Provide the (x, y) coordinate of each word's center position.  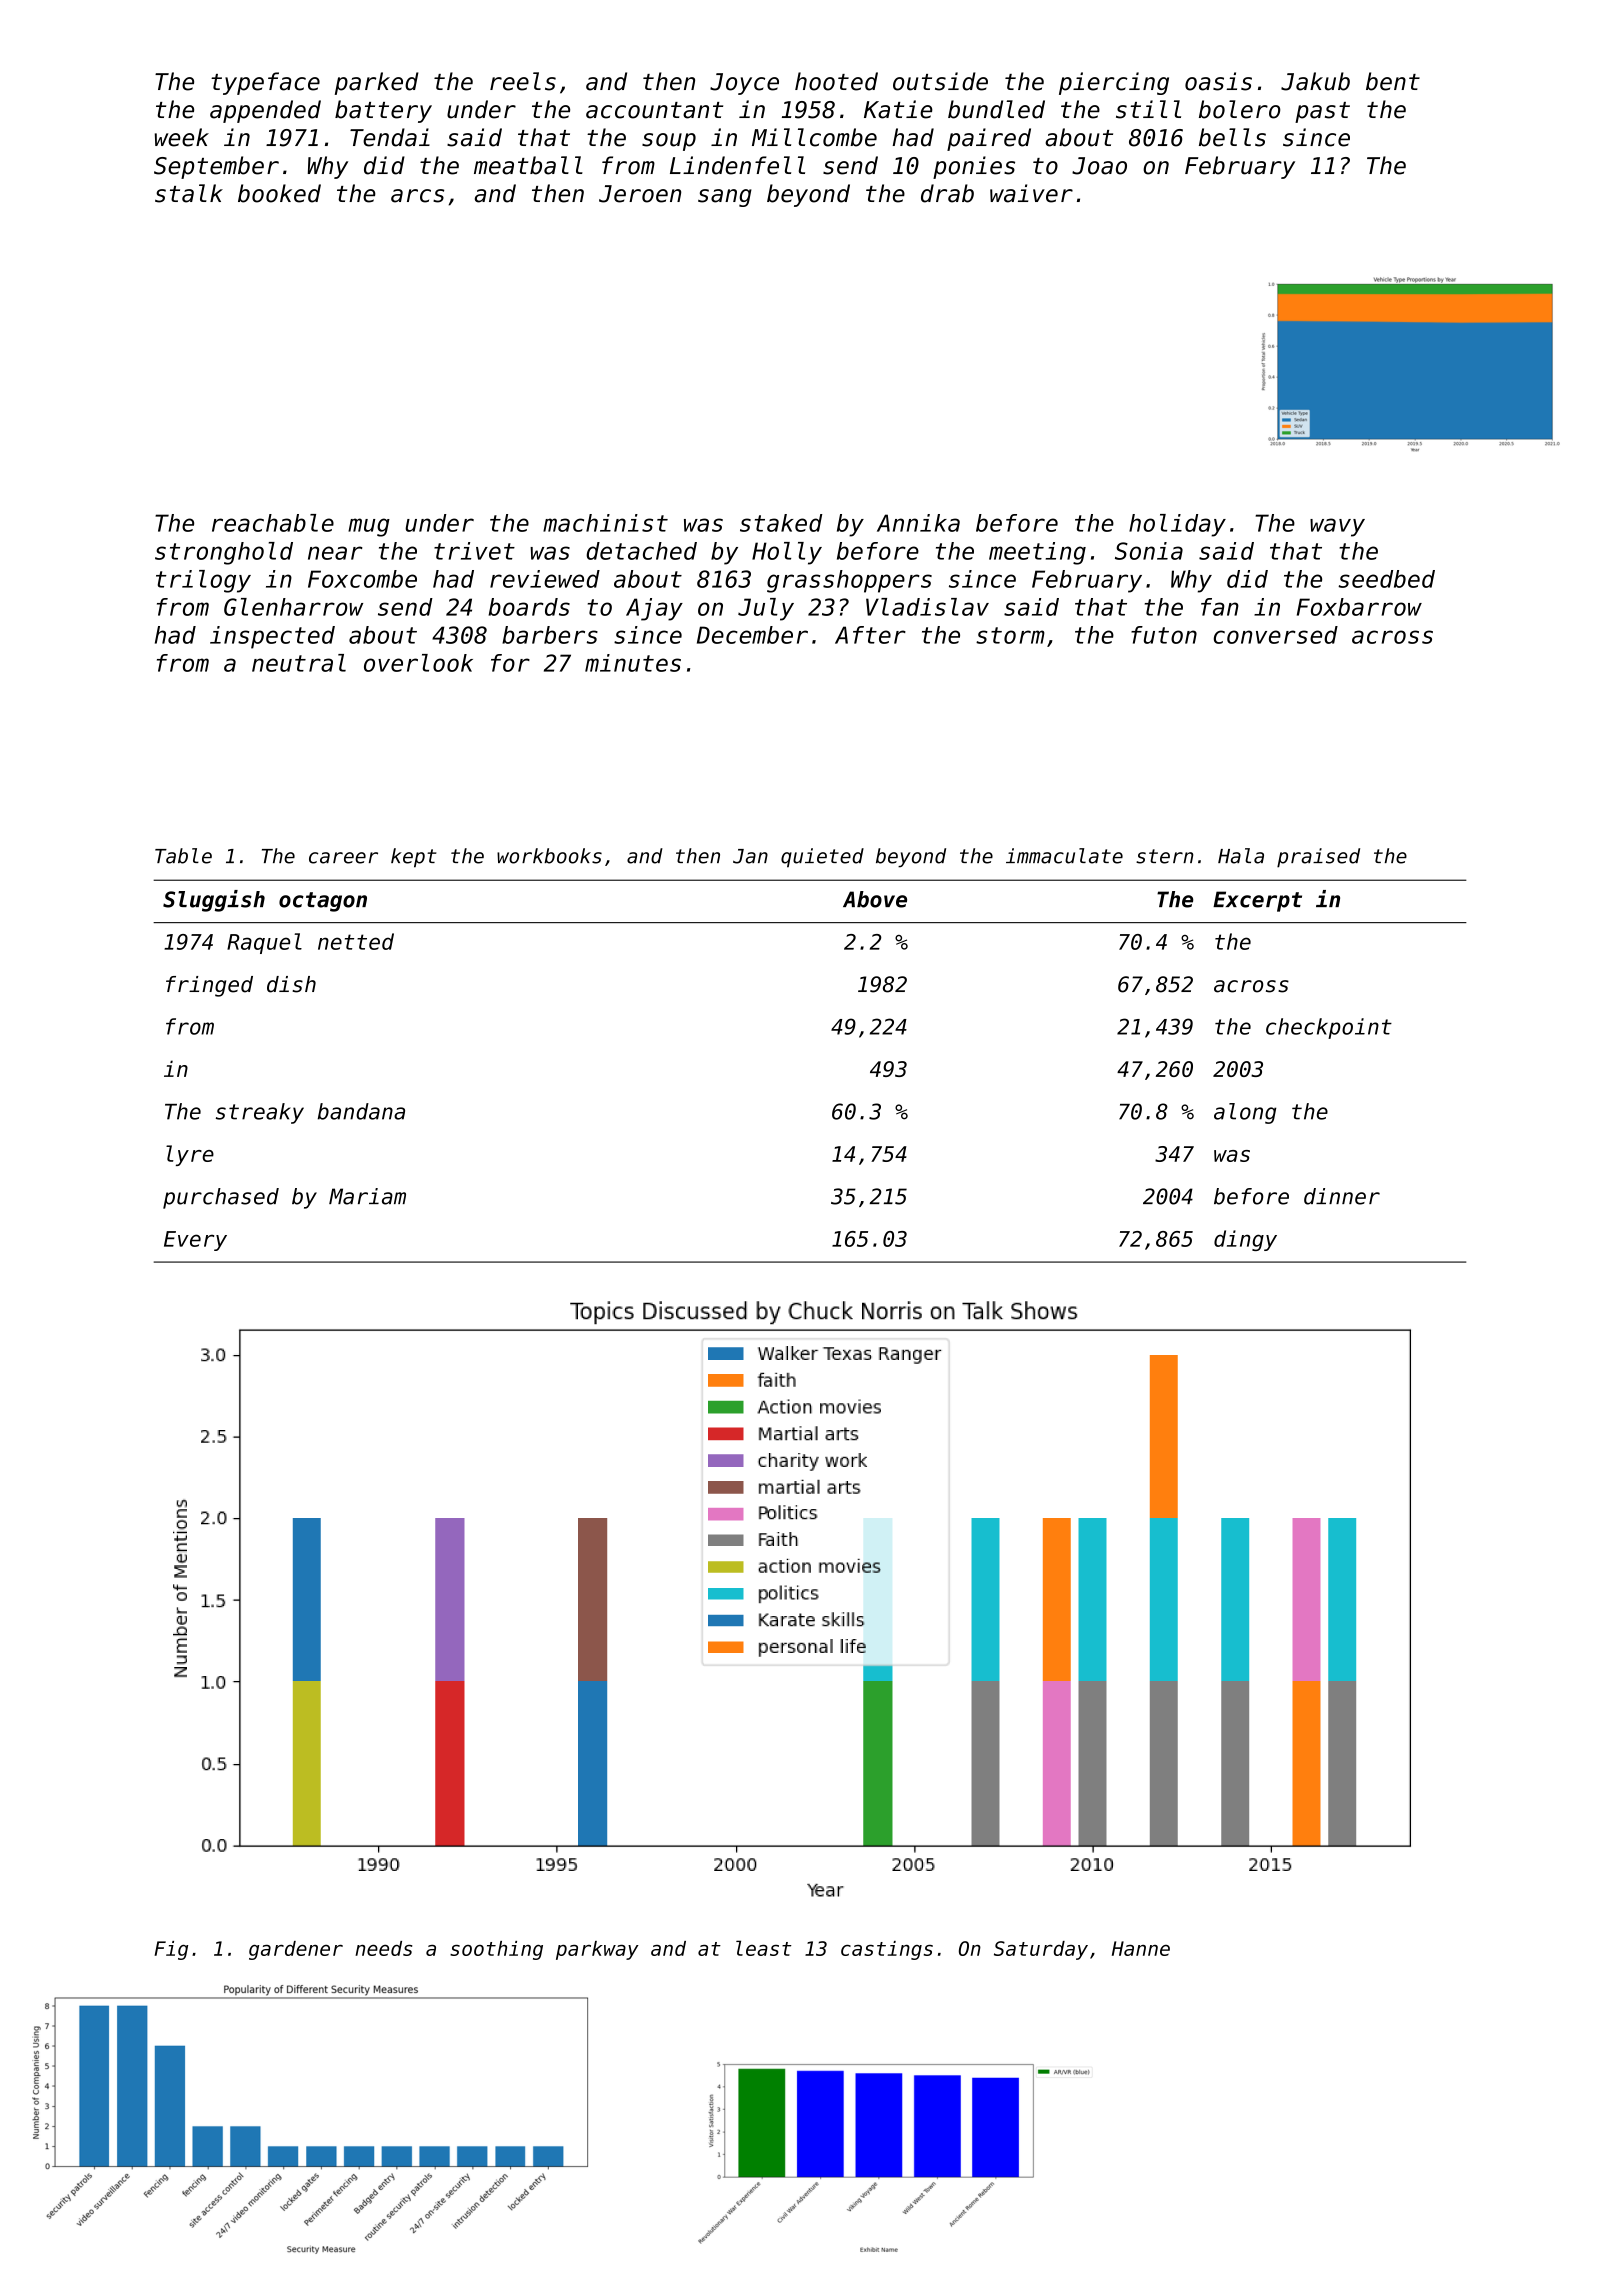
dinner (1342, 1196)
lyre (190, 1155)
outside (940, 81)
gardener (296, 1950)
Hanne (1141, 1948)
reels (523, 81)
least (764, 1948)
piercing (1114, 83)
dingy (1245, 1240)
